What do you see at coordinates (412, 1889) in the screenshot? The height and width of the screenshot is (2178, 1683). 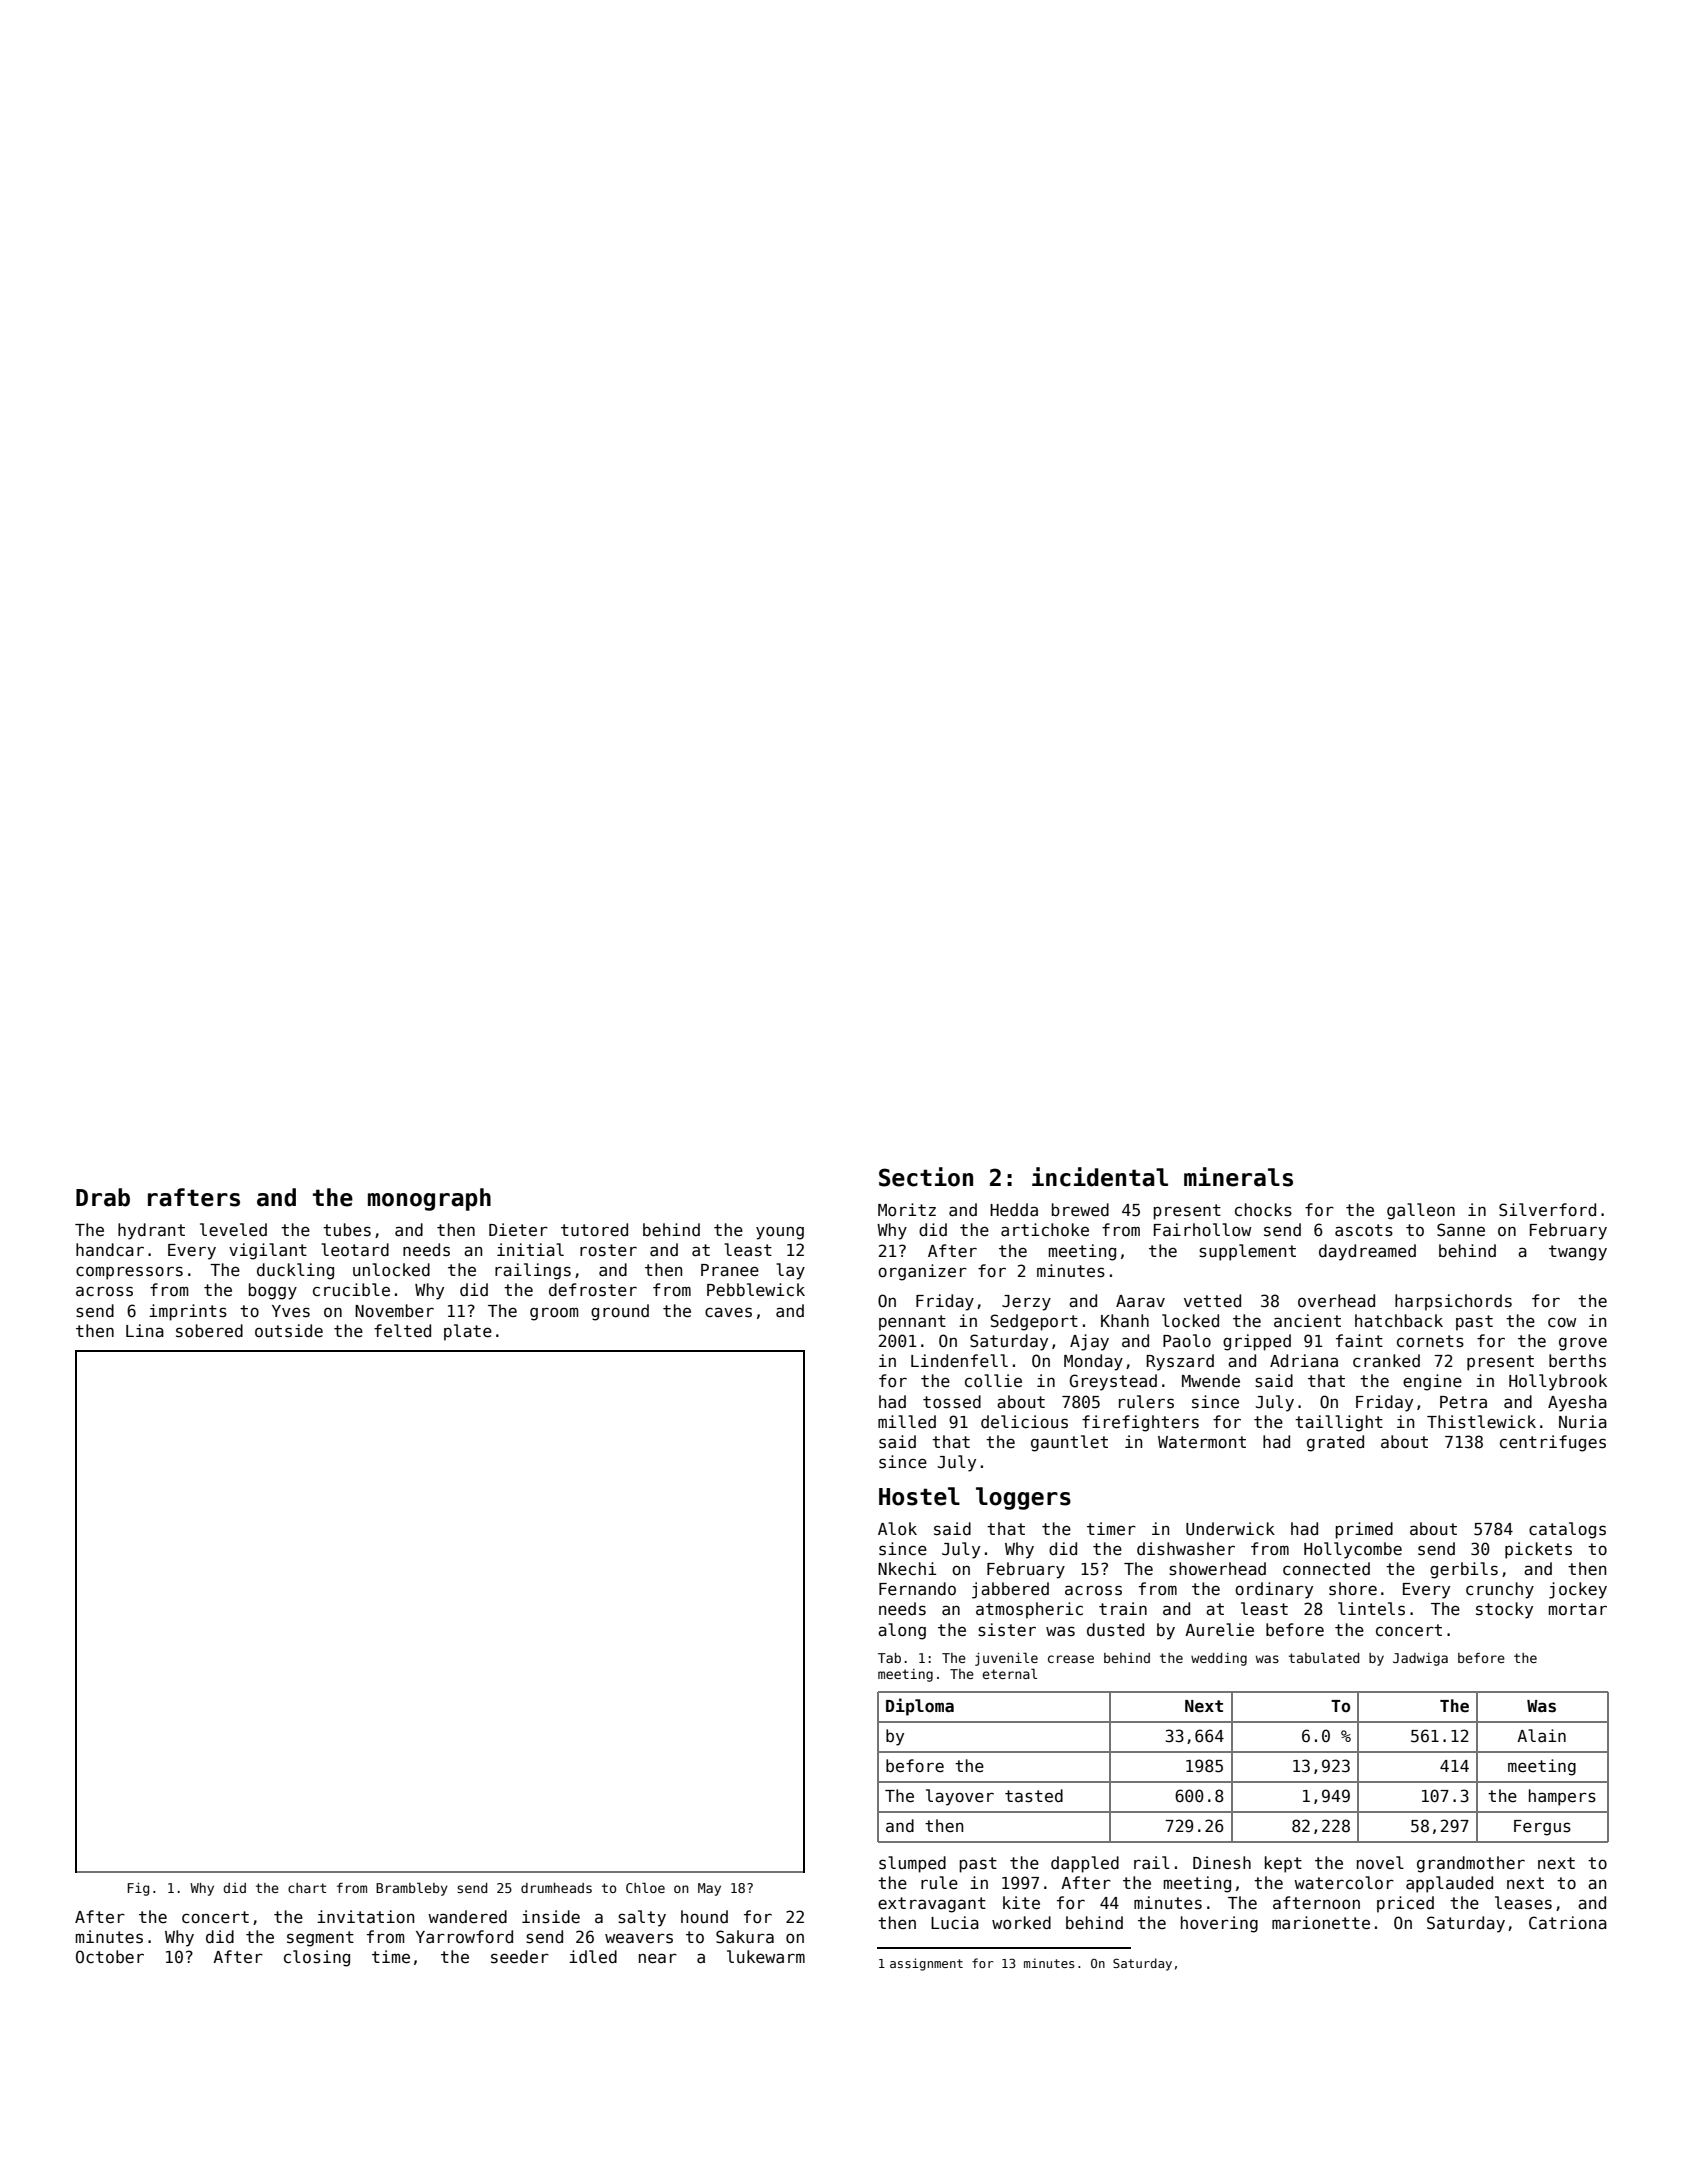 I see `Brambleby` at bounding box center [412, 1889].
